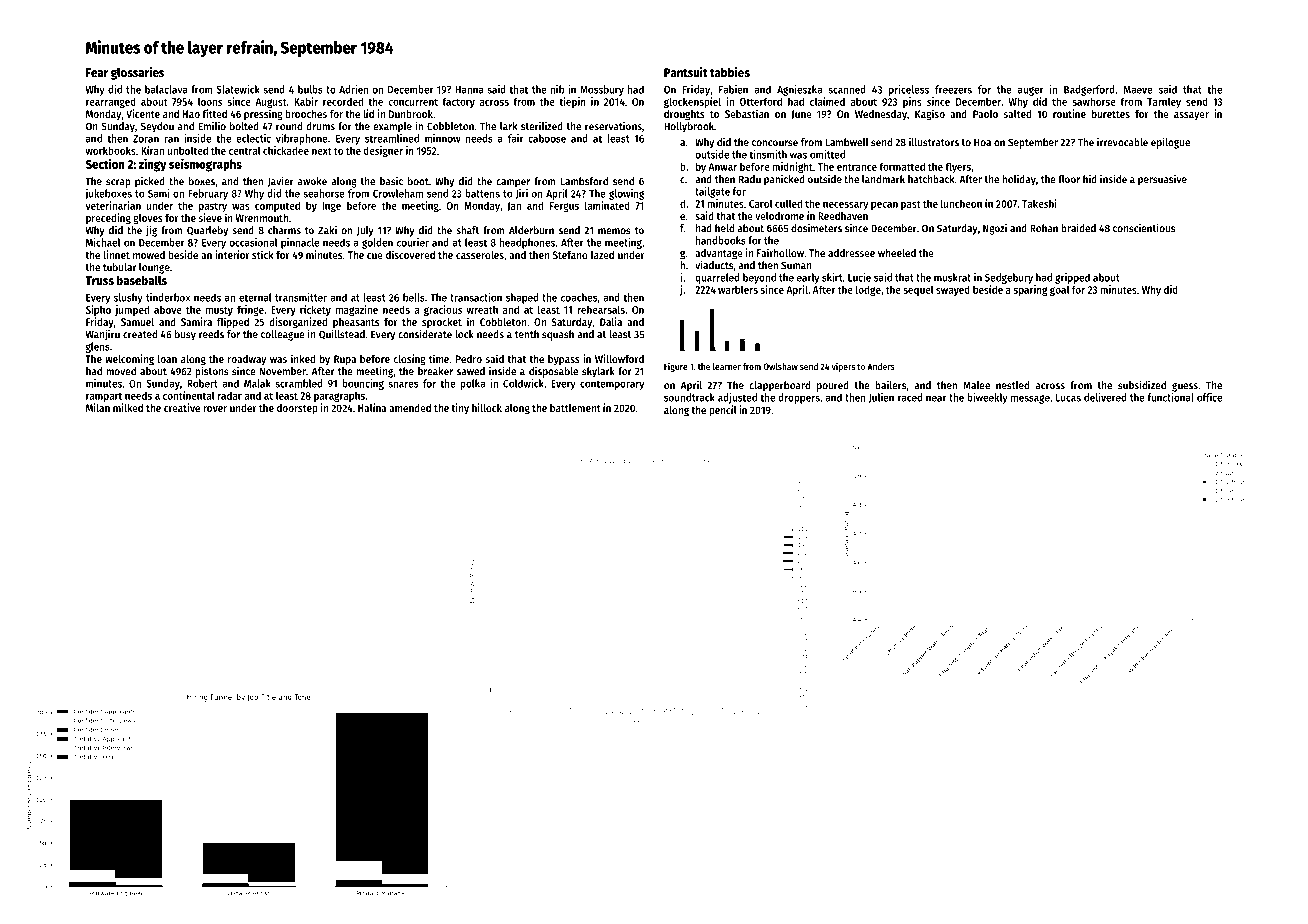 Image resolution: width=1308 pixels, height=924 pixels. What do you see at coordinates (1044, 228) in the screenshot?
I see `Rohan` at bounding box center [1044, 228].
